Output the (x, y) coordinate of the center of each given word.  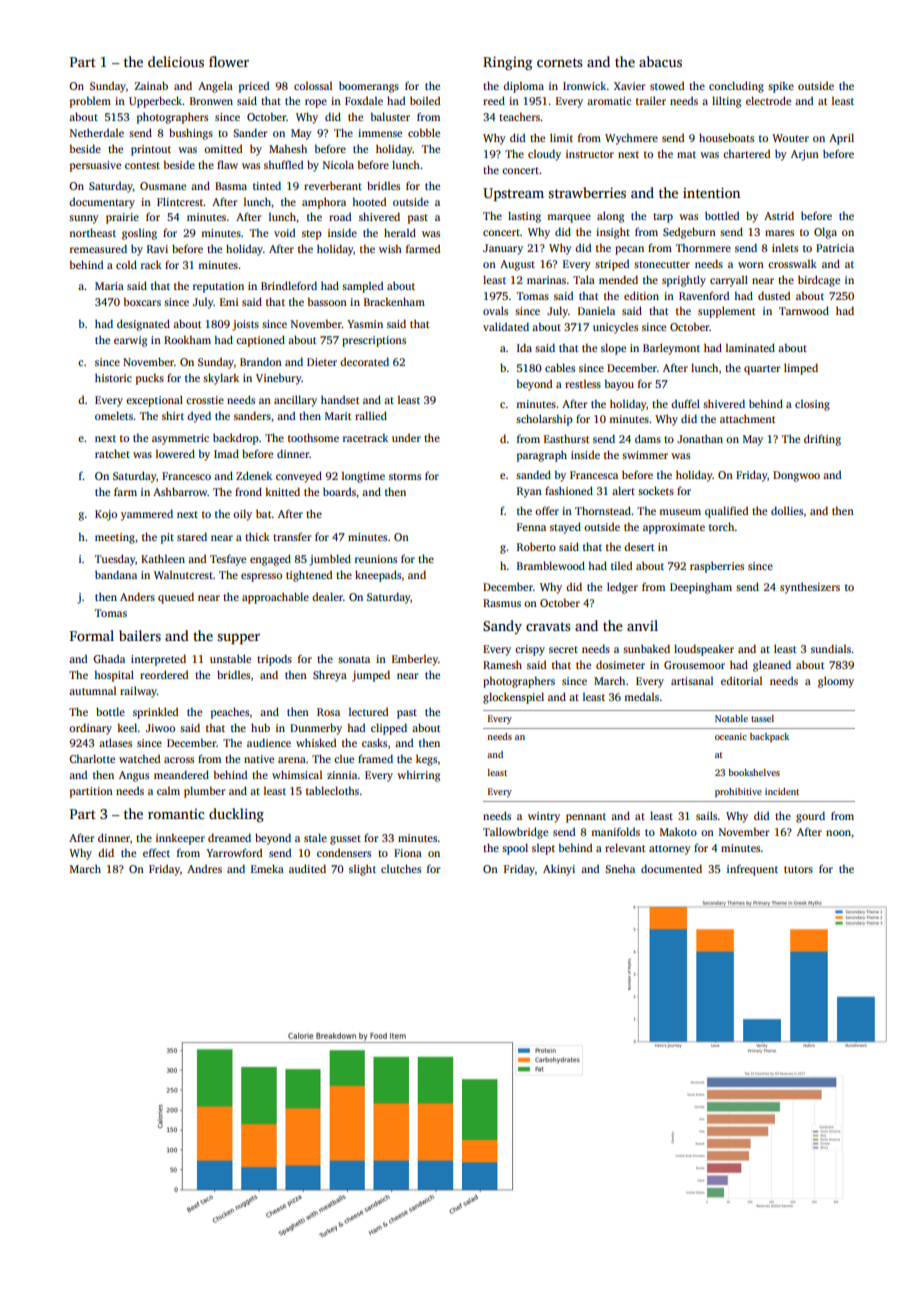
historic (113, 377)
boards (339, 491)
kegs (426, 760)
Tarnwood (804, 310)
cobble (424, 132)
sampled (362, 287)
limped (801, 369)
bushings (191, 134)
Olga (825, 233)
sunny (84, 219)
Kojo (106, 515)
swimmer (645, 455)
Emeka (267, 868)
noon (838, 833)
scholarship (544, 420)
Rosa (328, 712)
